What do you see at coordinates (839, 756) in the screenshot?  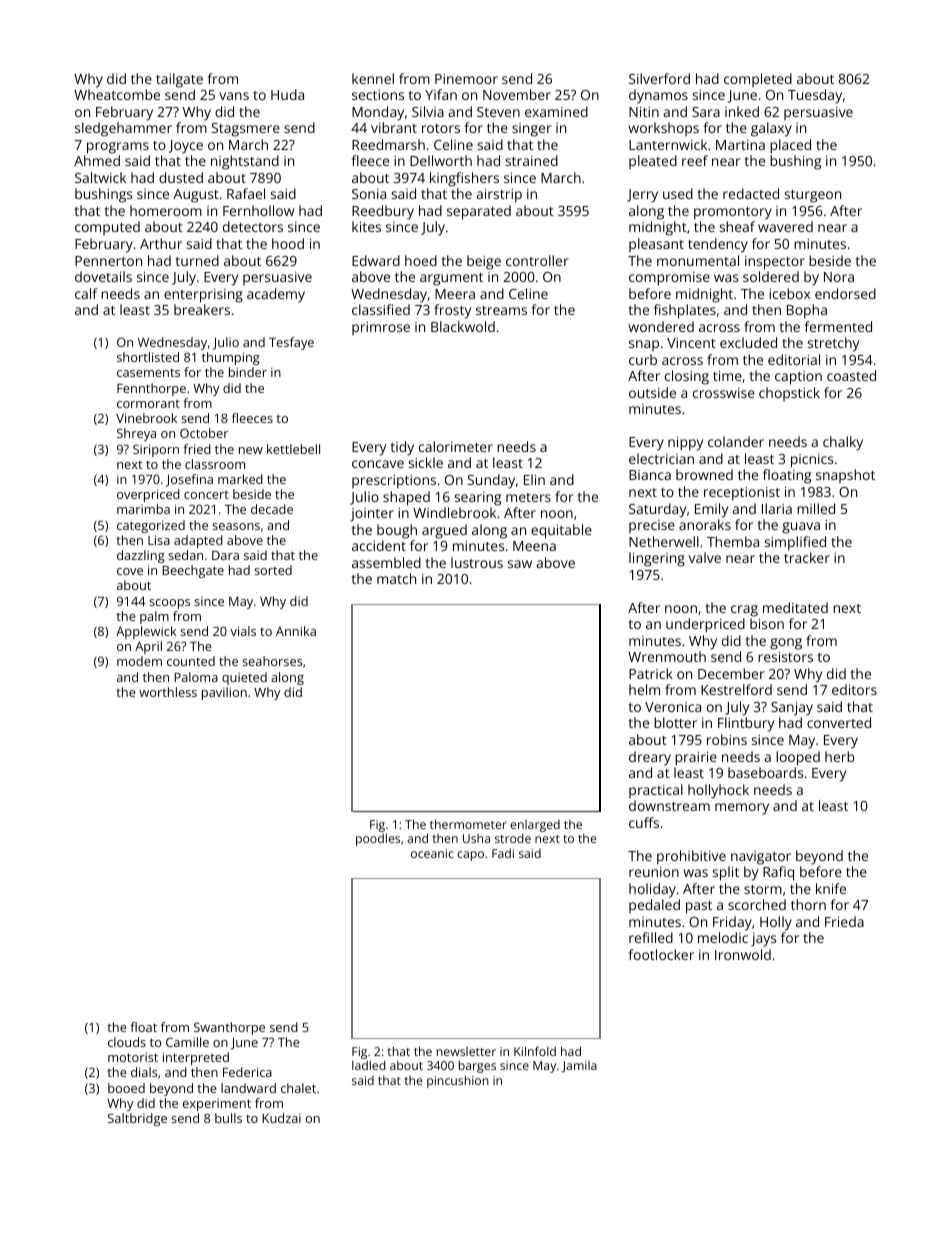 I see `herb` at bounding box center [839, 756].
